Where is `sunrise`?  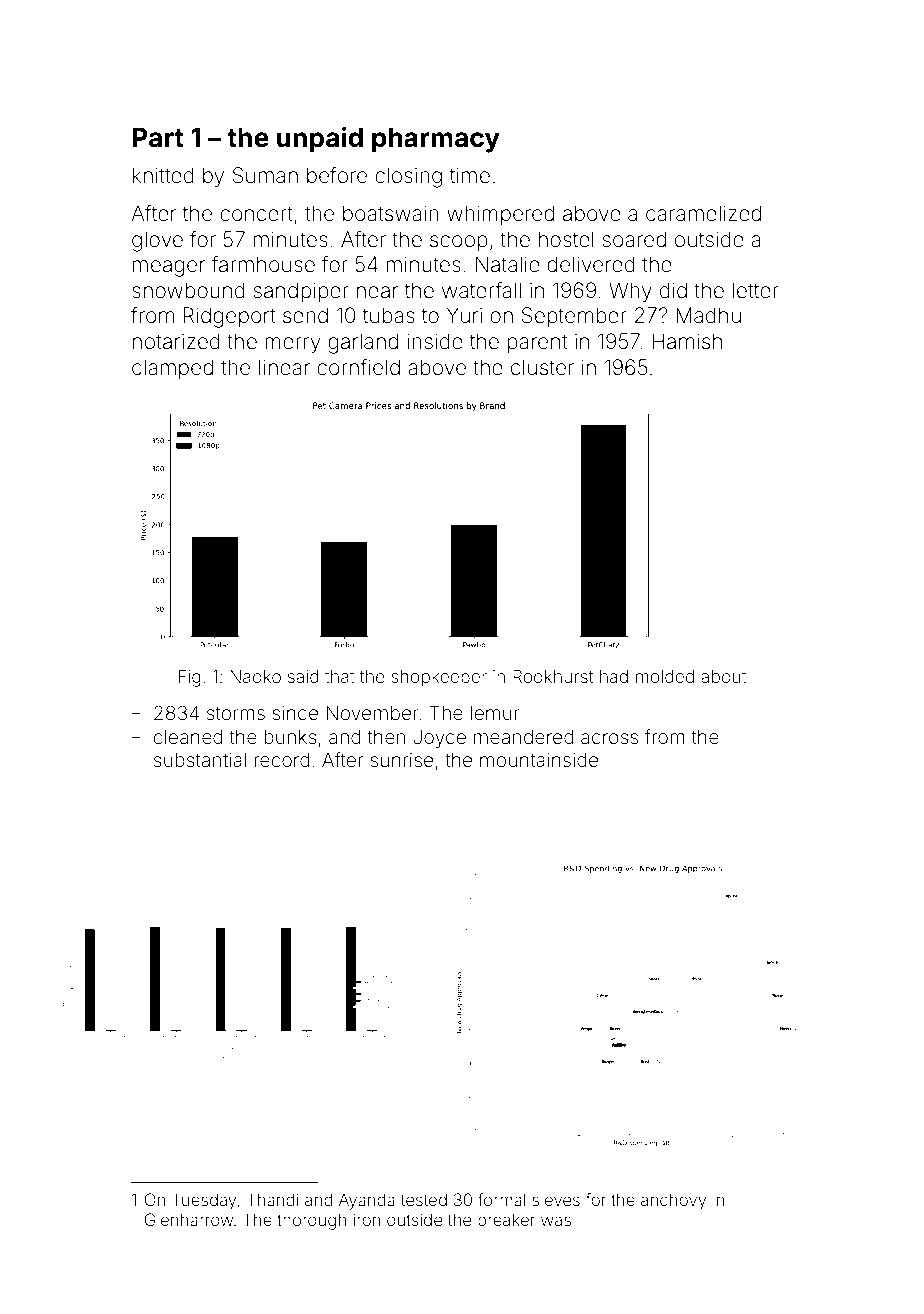
sunrise is located at coordinates (402, 760).
